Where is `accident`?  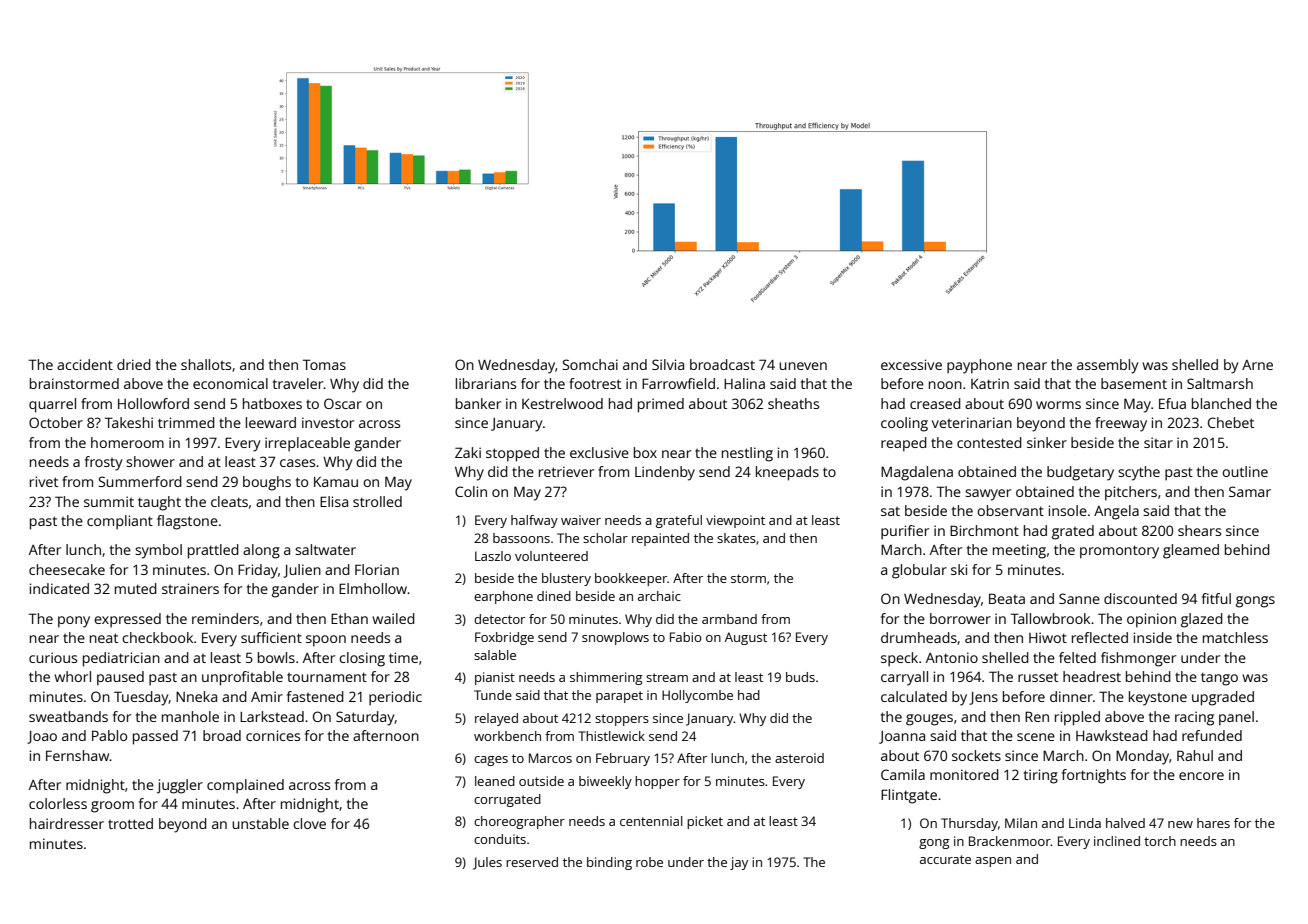
accident is located at coordinates (85, 364).
